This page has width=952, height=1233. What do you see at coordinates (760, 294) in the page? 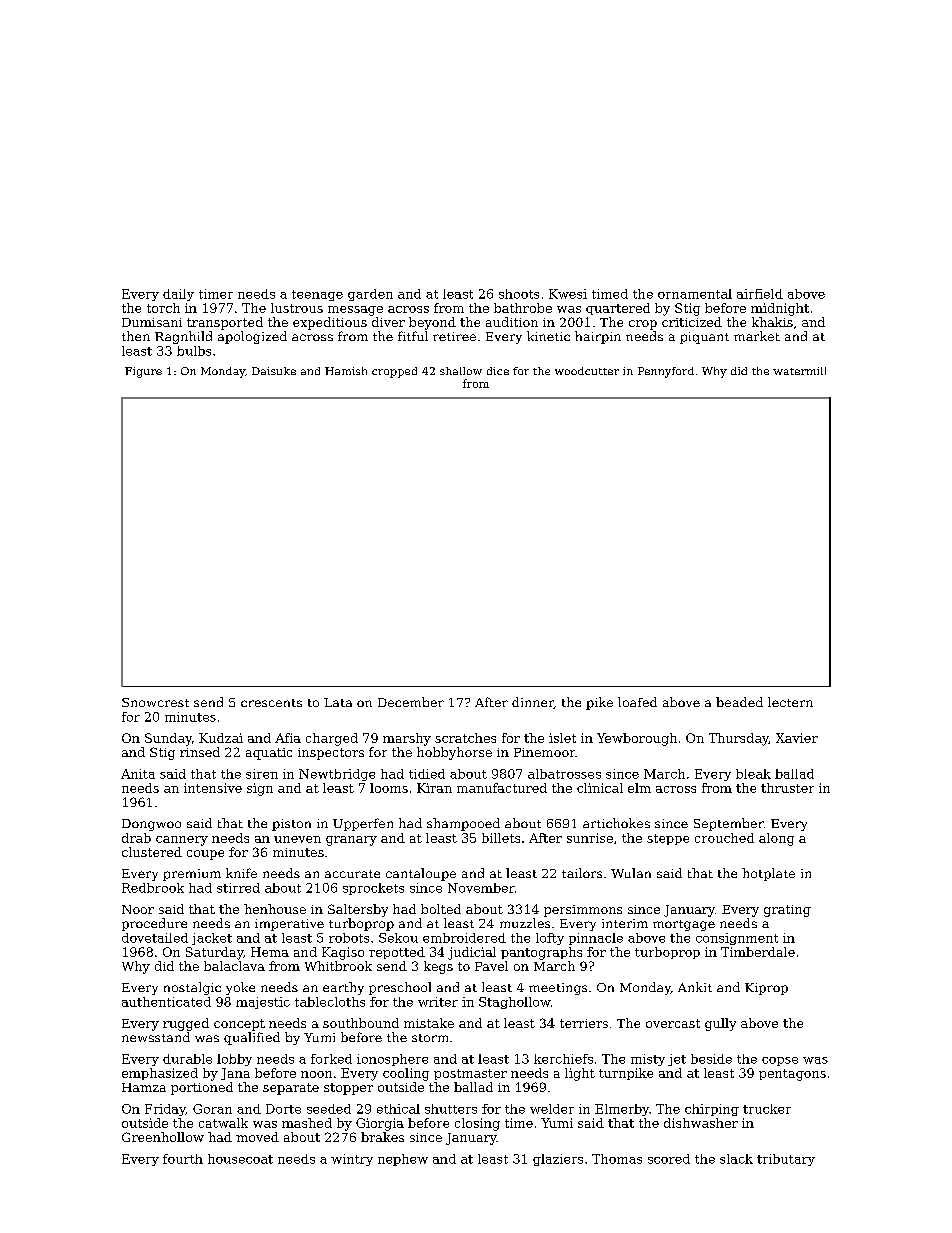
I see `airfield` at bounding box center [760, 294].
